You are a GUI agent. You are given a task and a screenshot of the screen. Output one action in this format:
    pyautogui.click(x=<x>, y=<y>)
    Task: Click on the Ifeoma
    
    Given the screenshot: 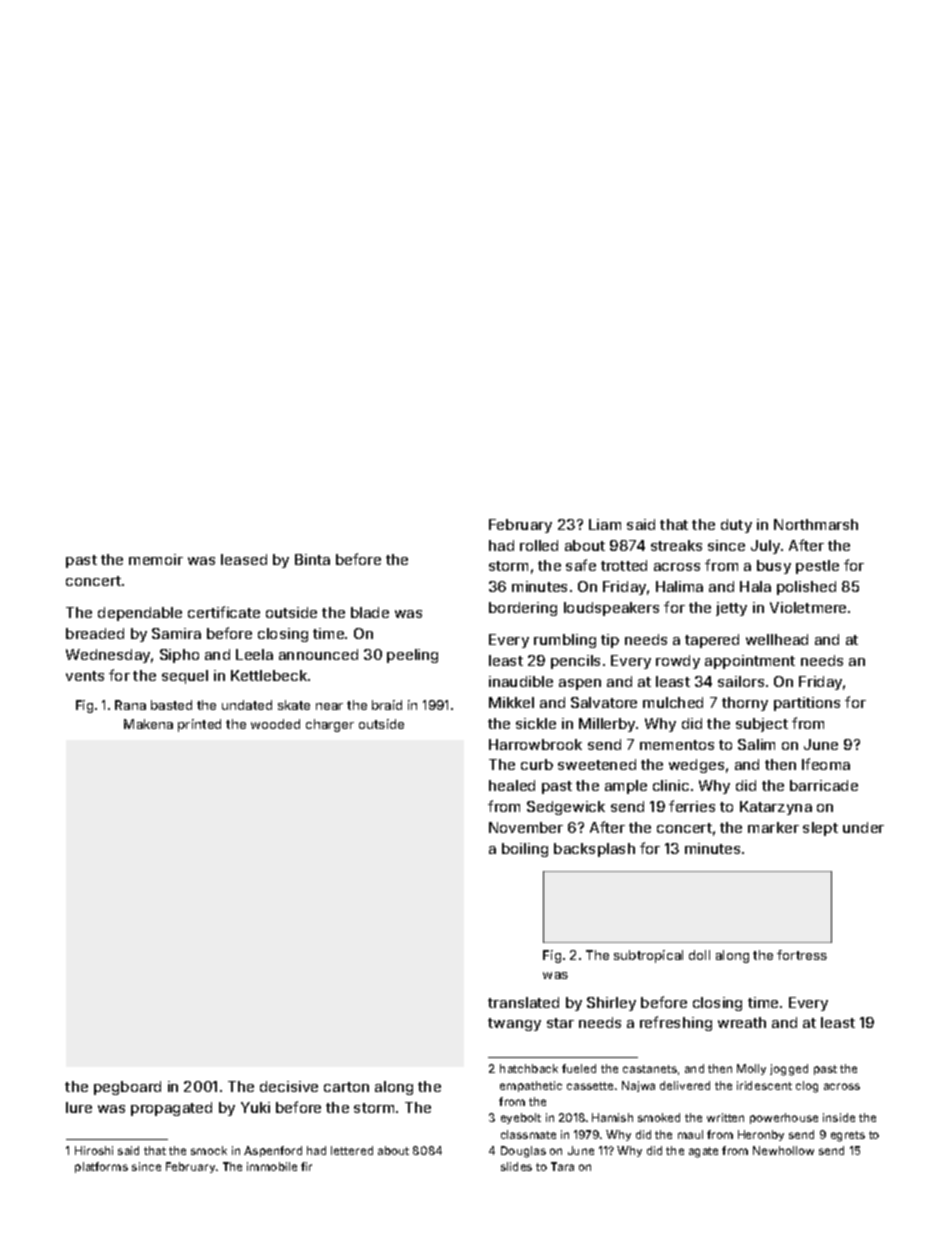 What is the action you would take?
    pyautogui.click(x=826, y=764)
